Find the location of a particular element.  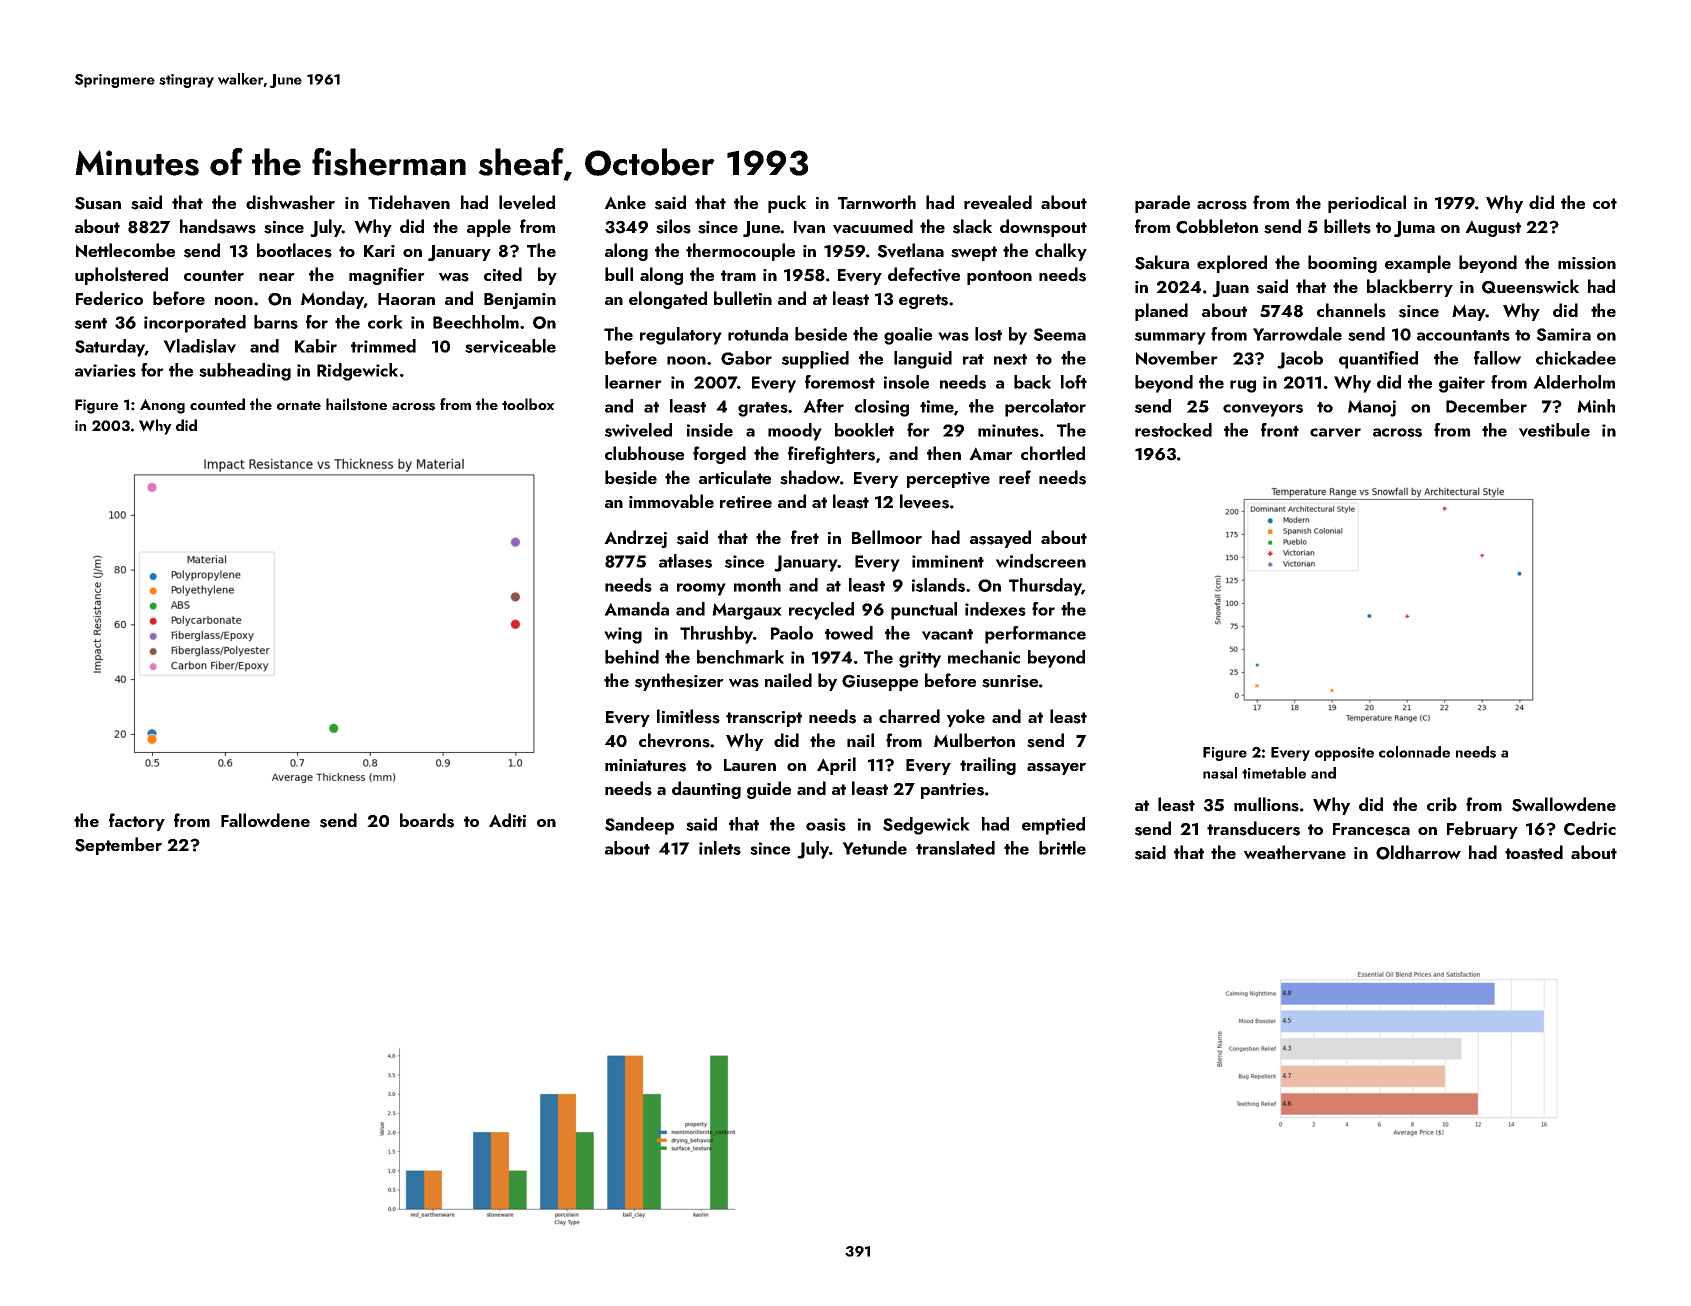

learner is located at coordinates (633, 382).
